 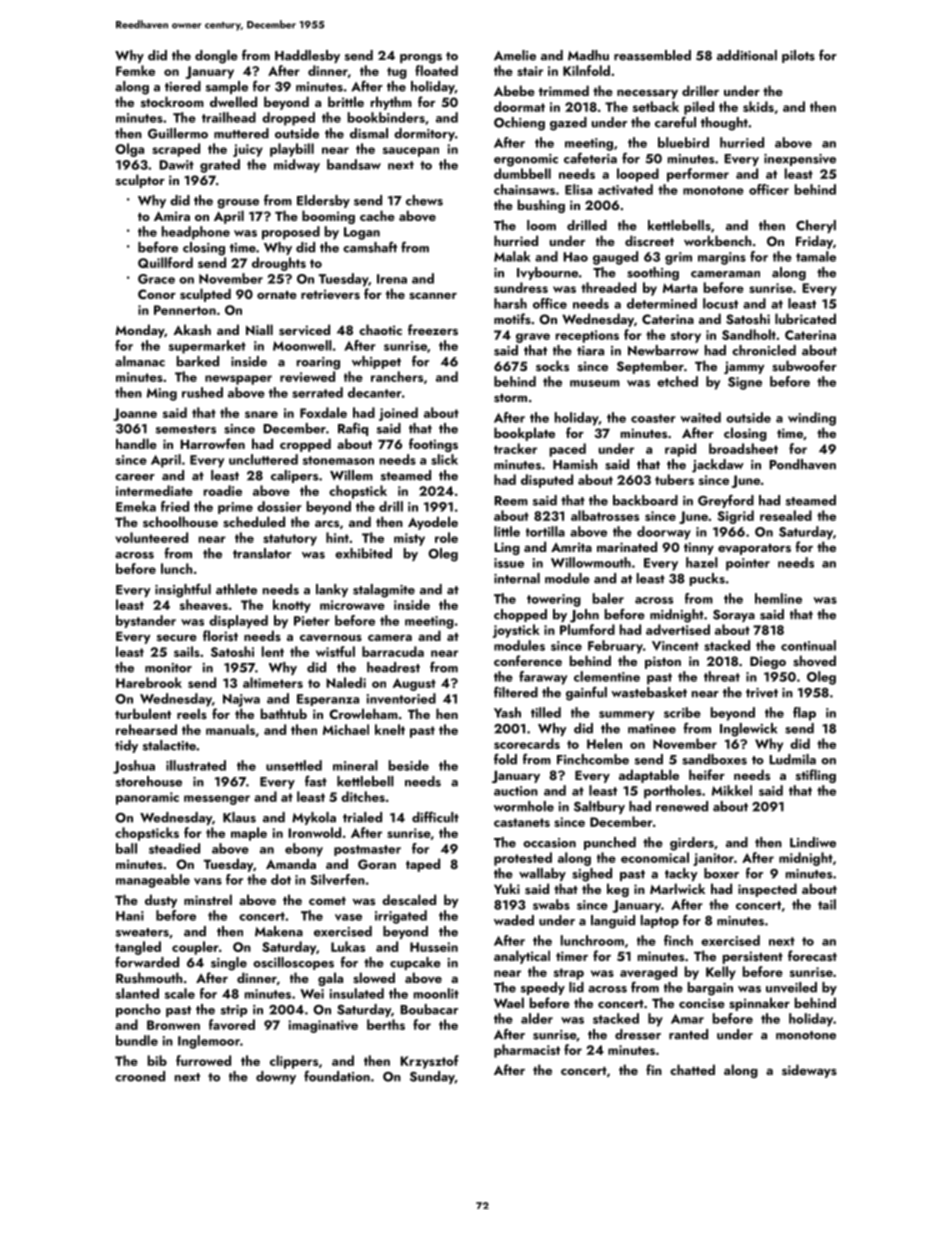 What do you see at coordinates (722, 676) in the image?
I see `threat` at bounding box center [722, 676].
